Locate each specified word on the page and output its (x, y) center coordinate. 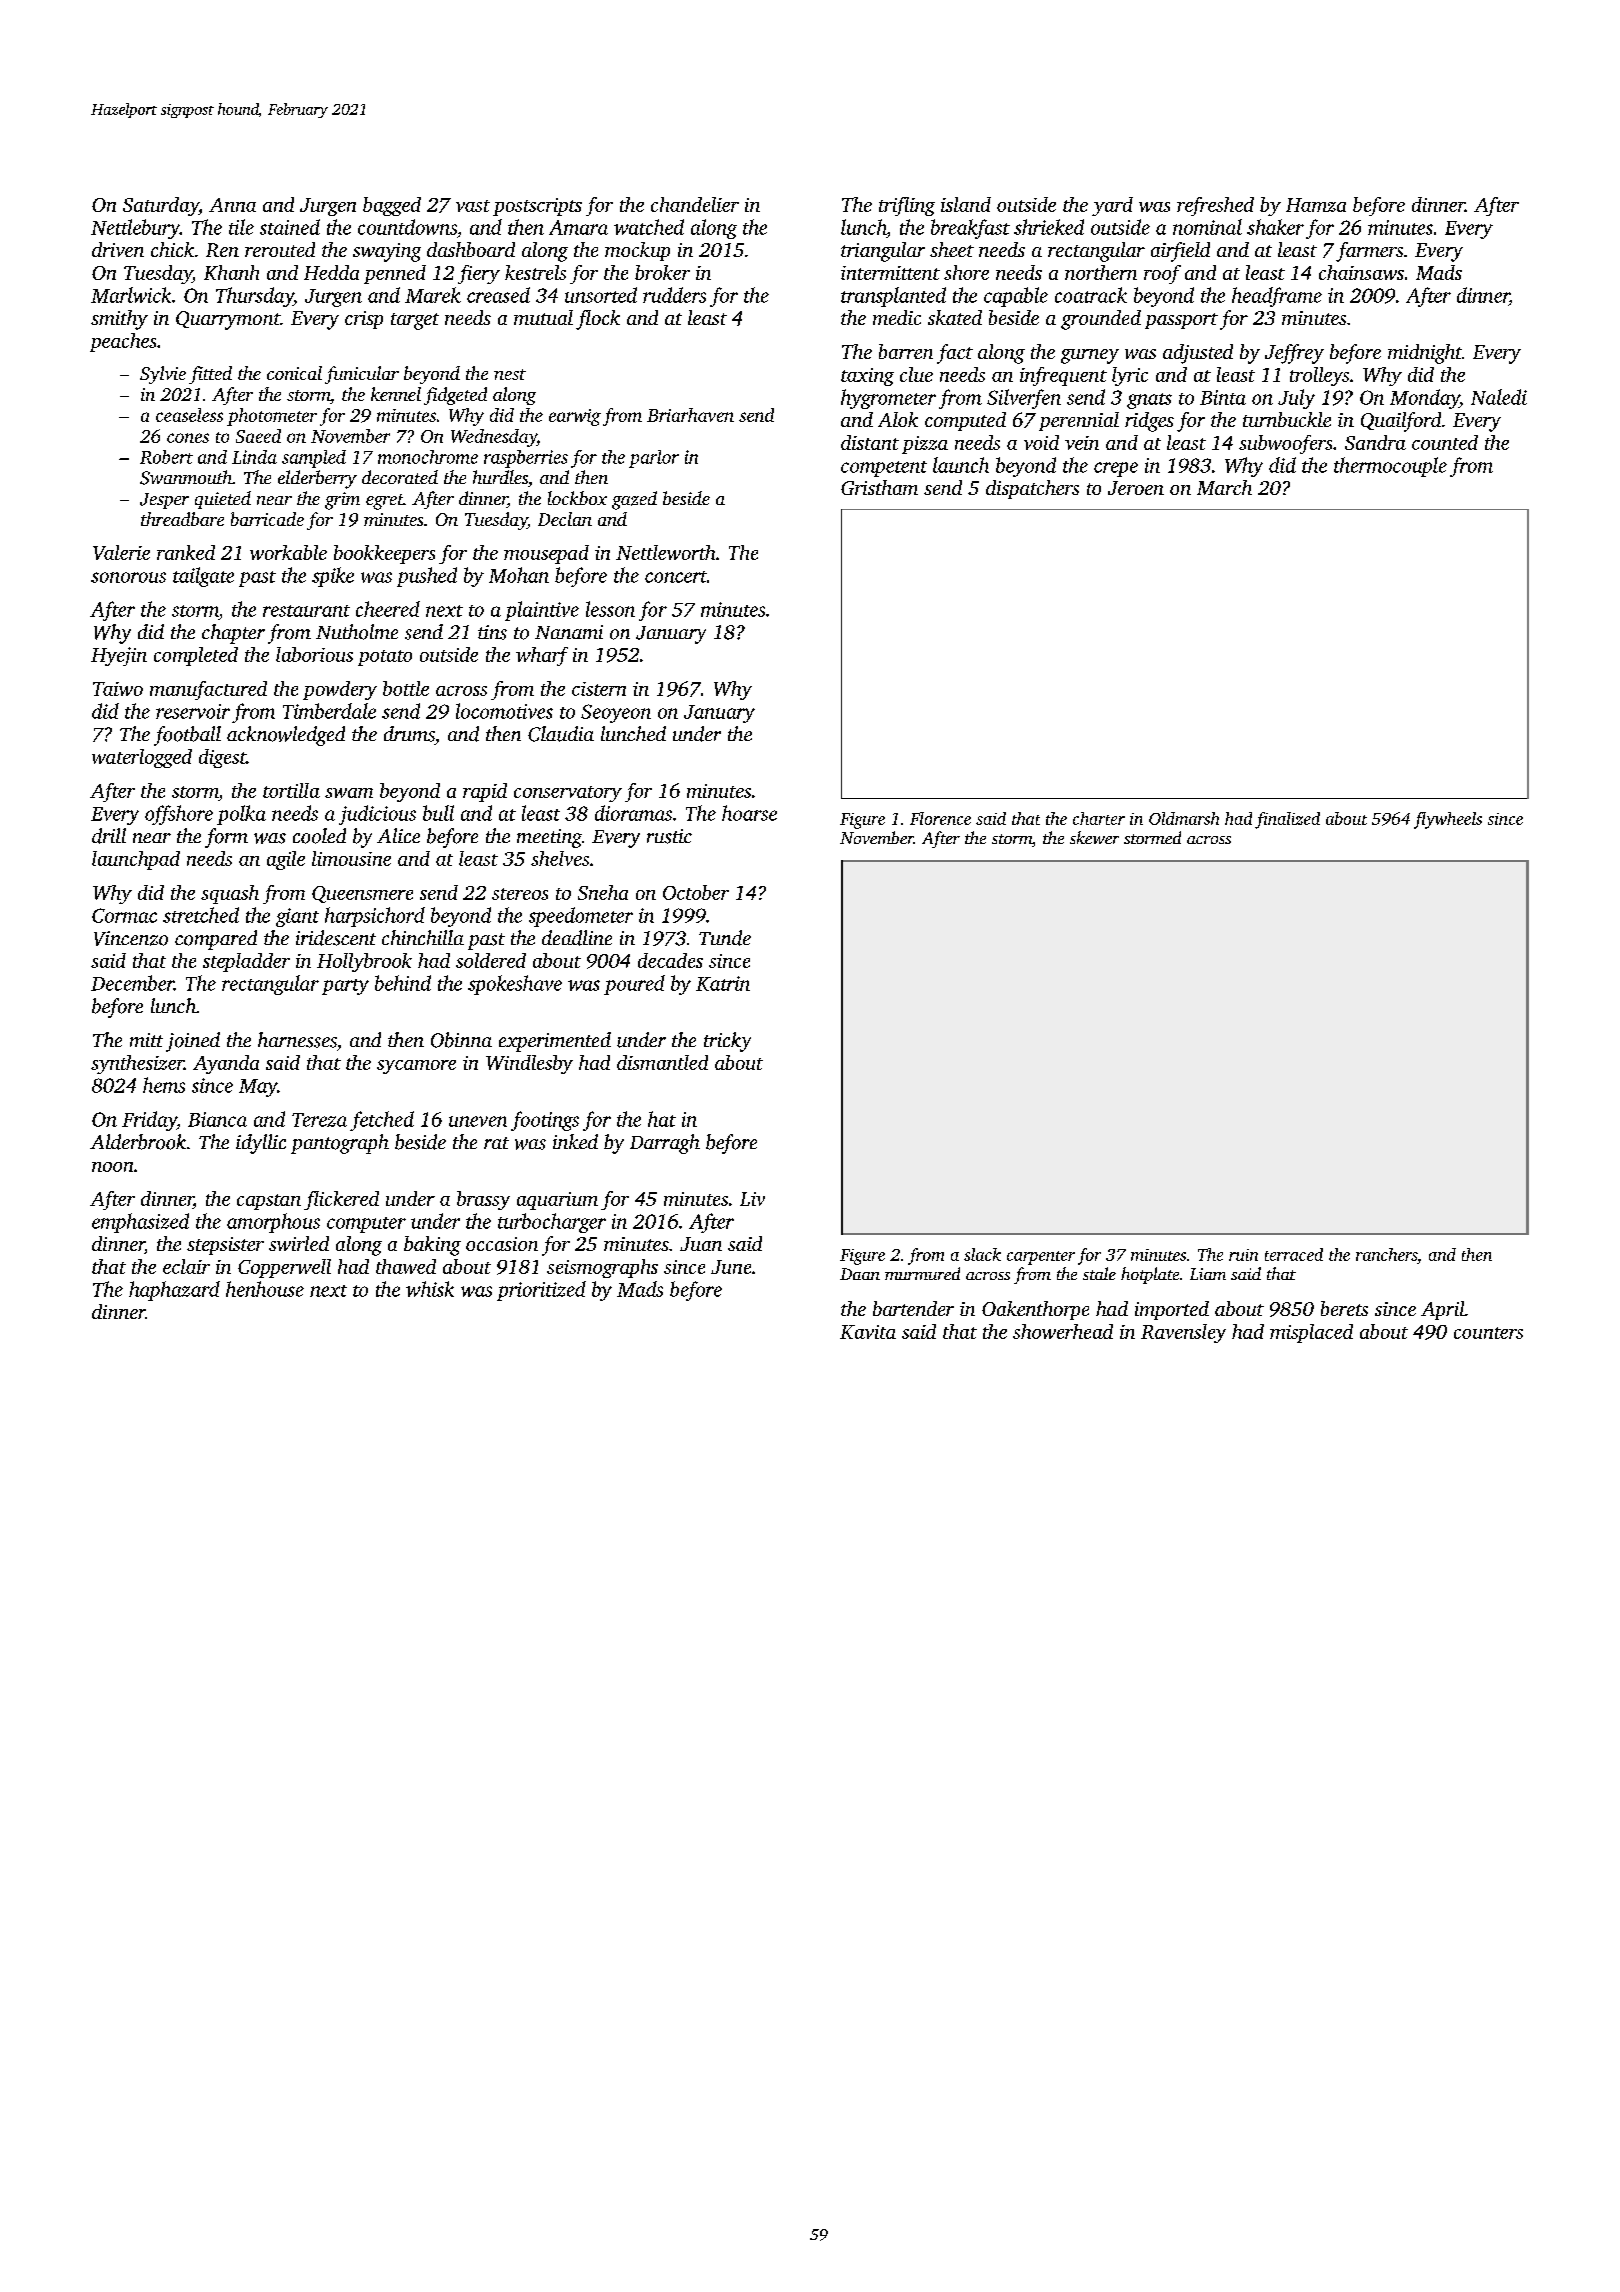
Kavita (868, 1332)
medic (897, 317)
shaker (1275, 227)
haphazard (174, 1291)
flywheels (1448, 820)
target (415, 321)
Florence (940, 818)
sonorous (128, 577)
